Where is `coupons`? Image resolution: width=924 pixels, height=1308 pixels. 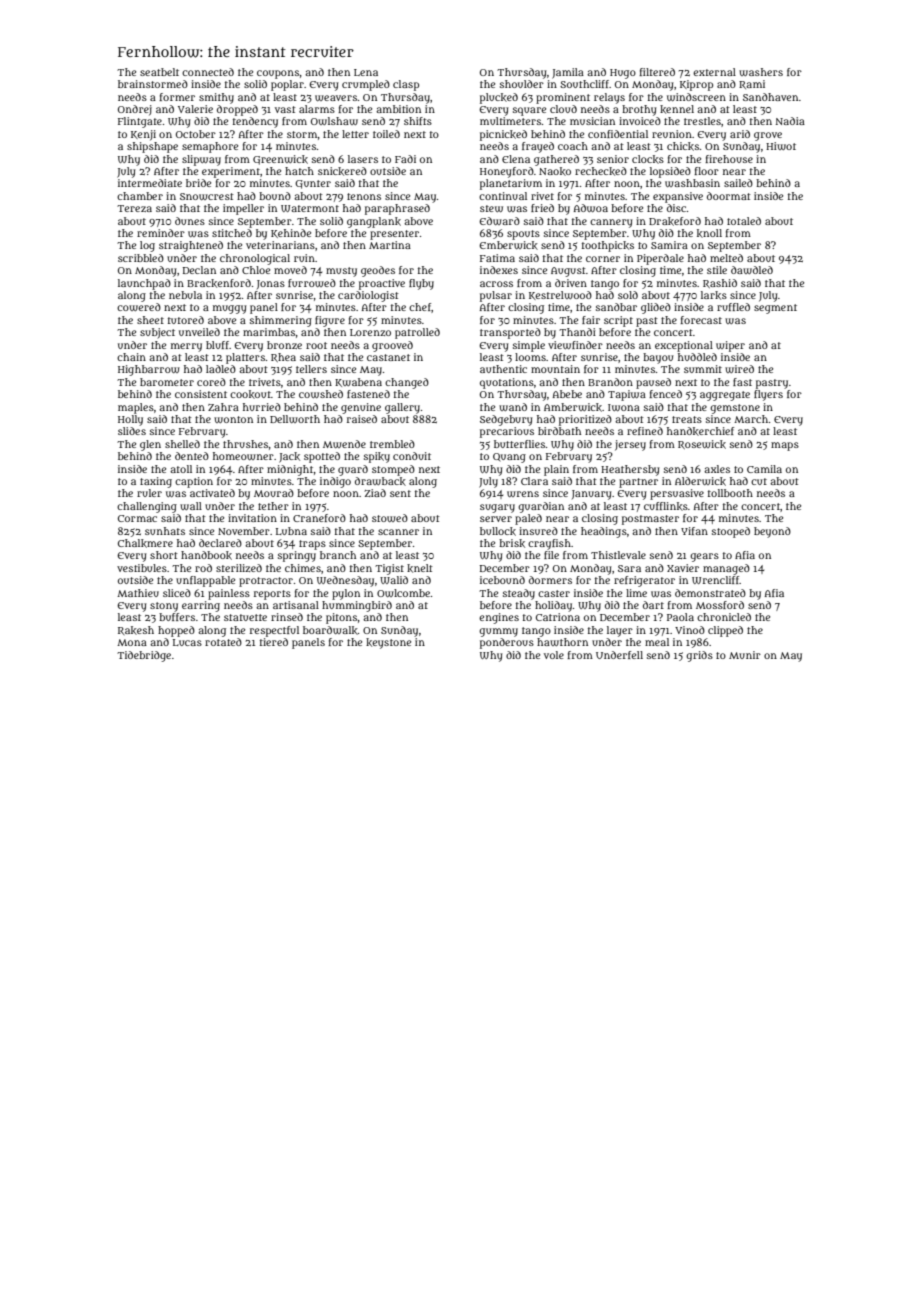
coupons is located at coordinates (278, 74).
